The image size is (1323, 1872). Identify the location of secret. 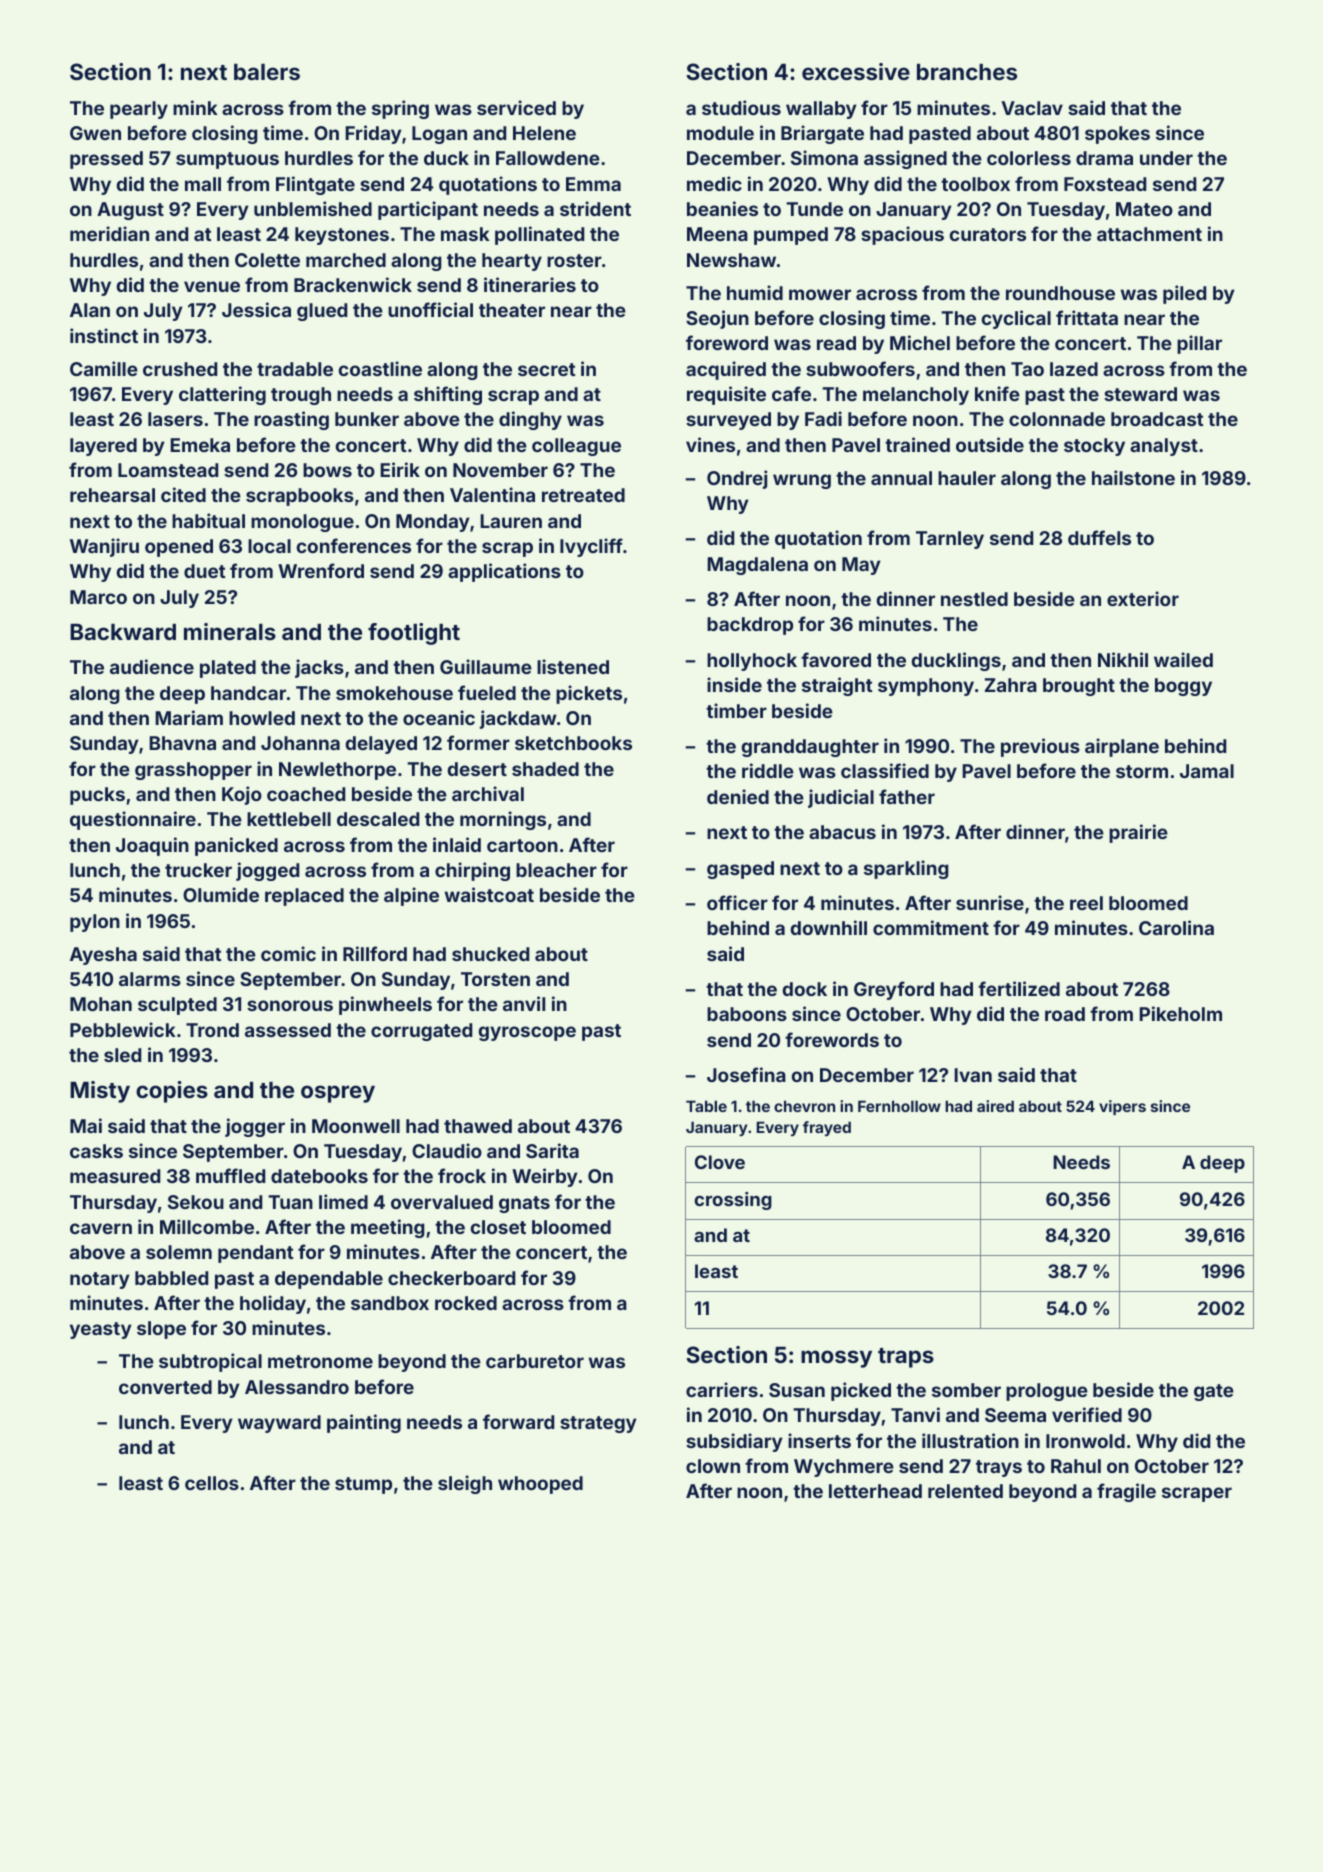
(546, 369).
